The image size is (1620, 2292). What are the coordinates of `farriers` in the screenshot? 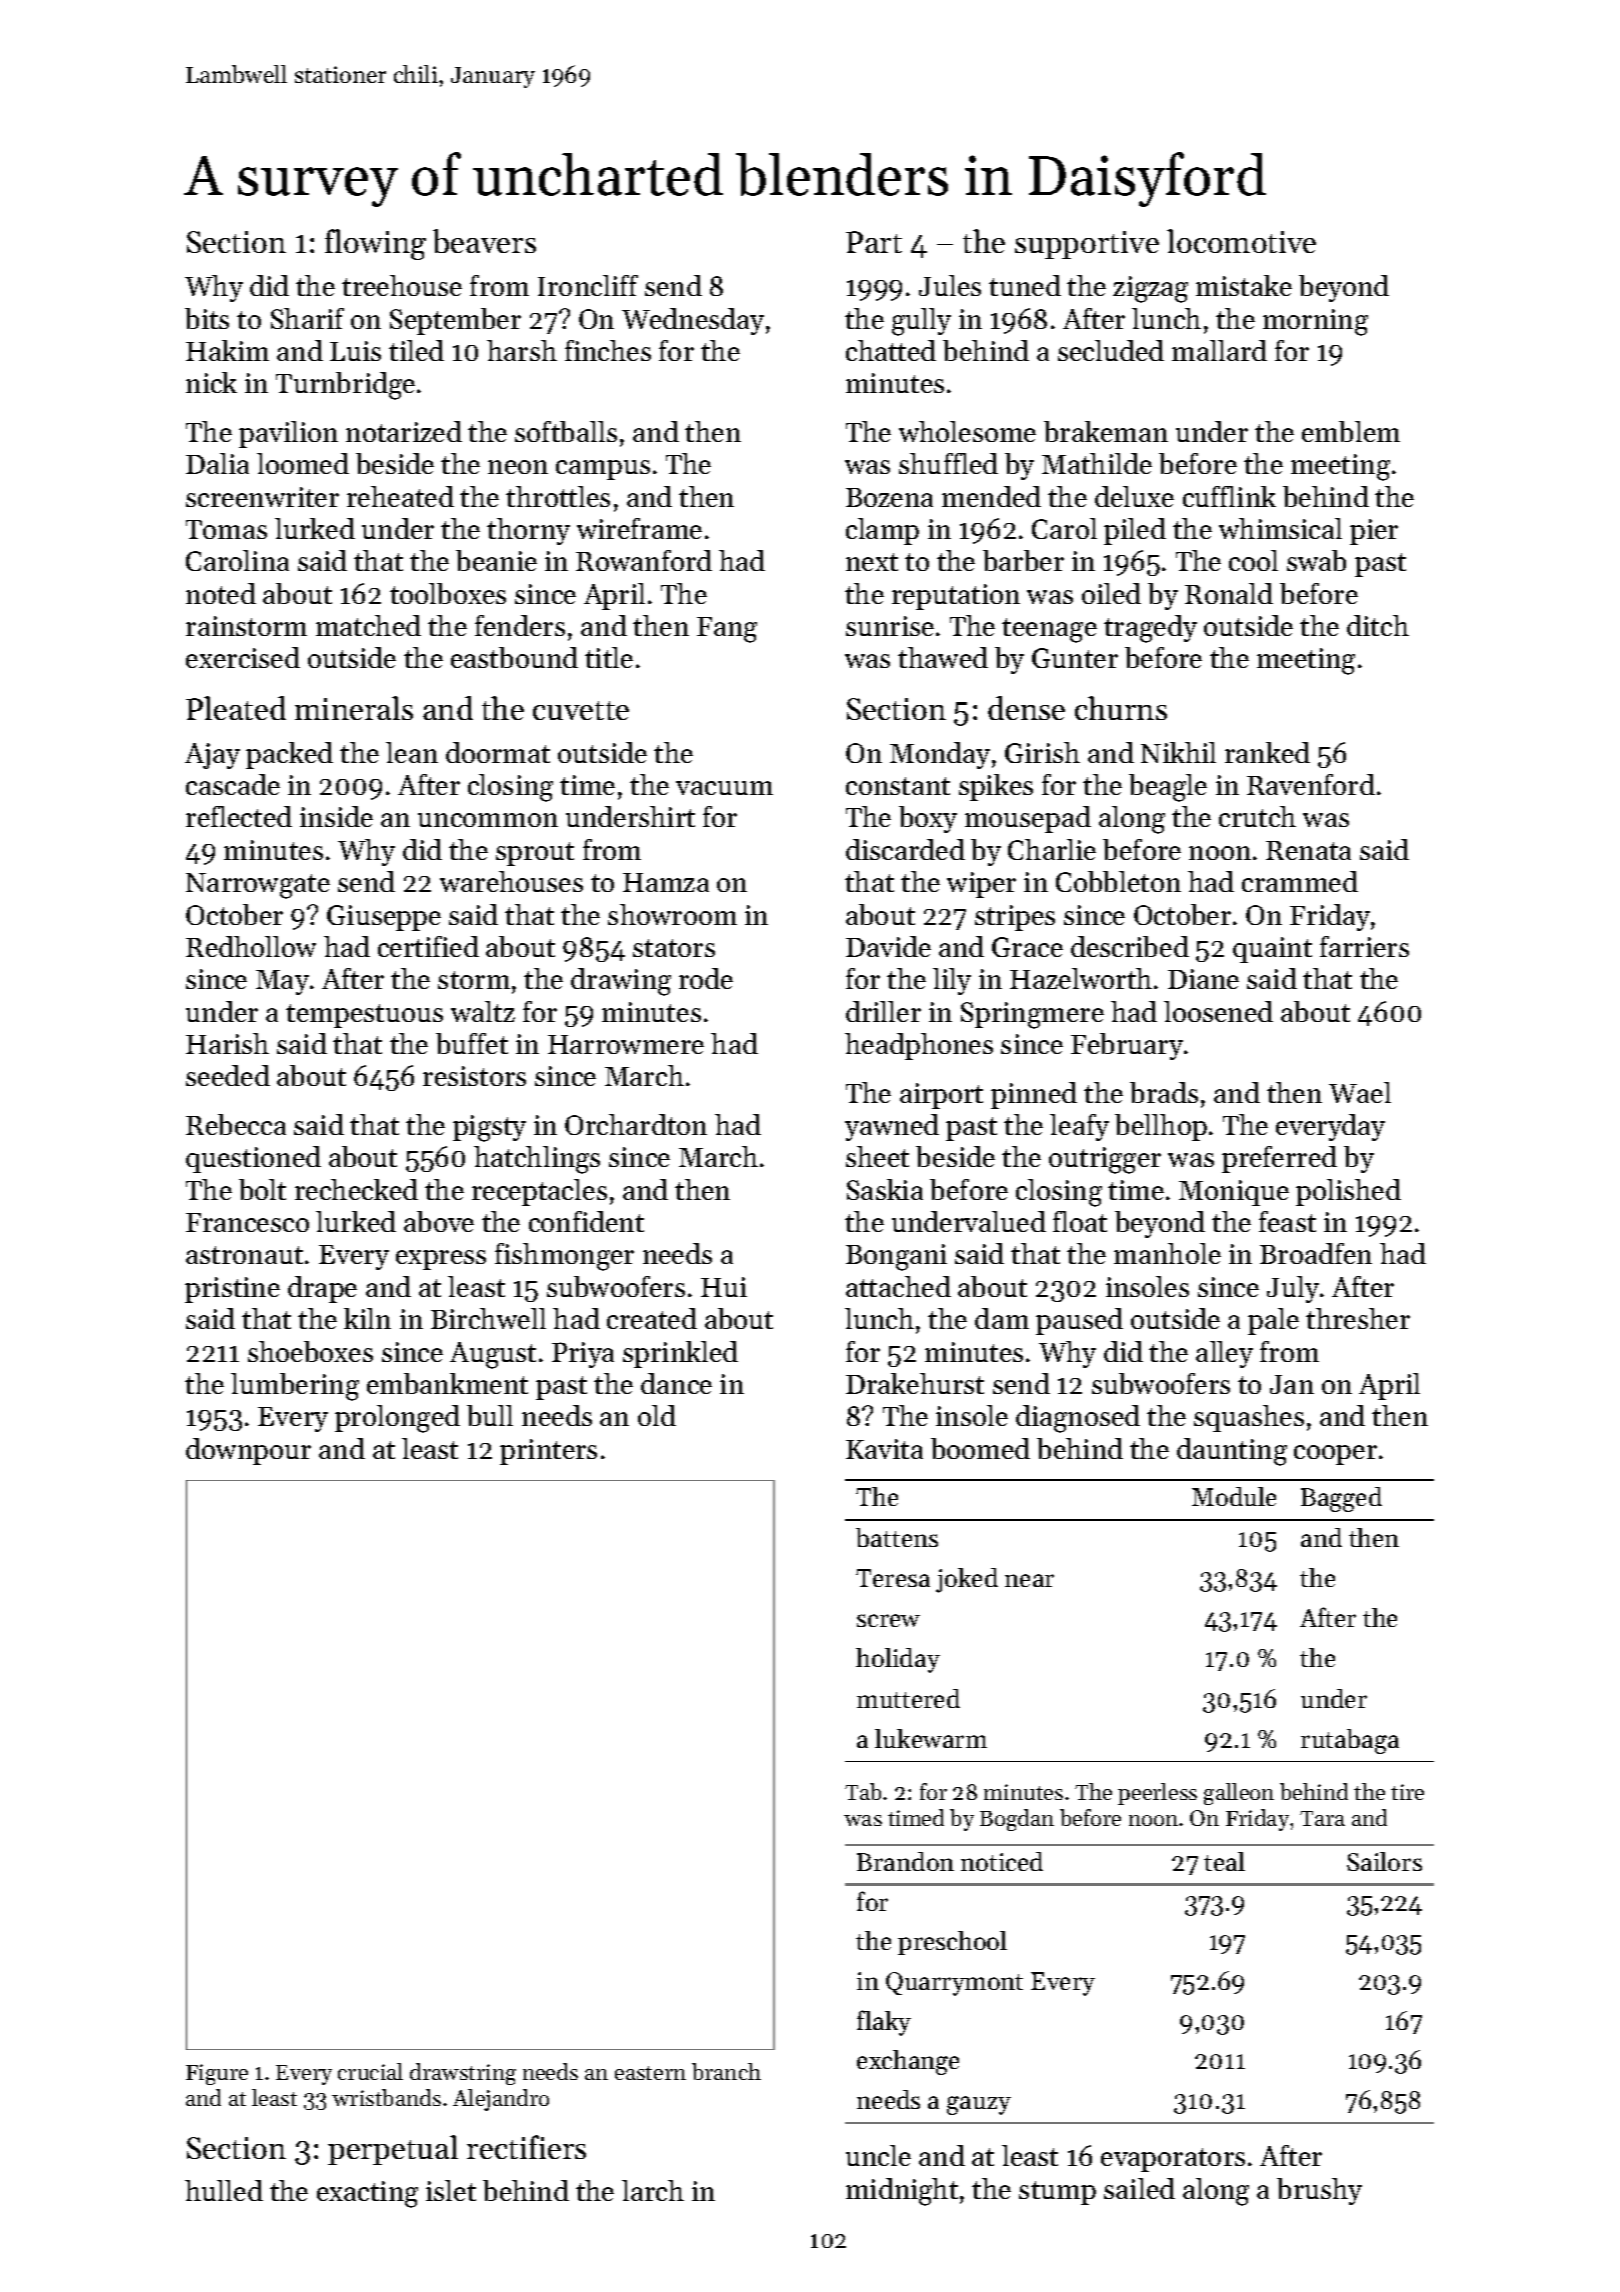 It's located at (1364, 946).
